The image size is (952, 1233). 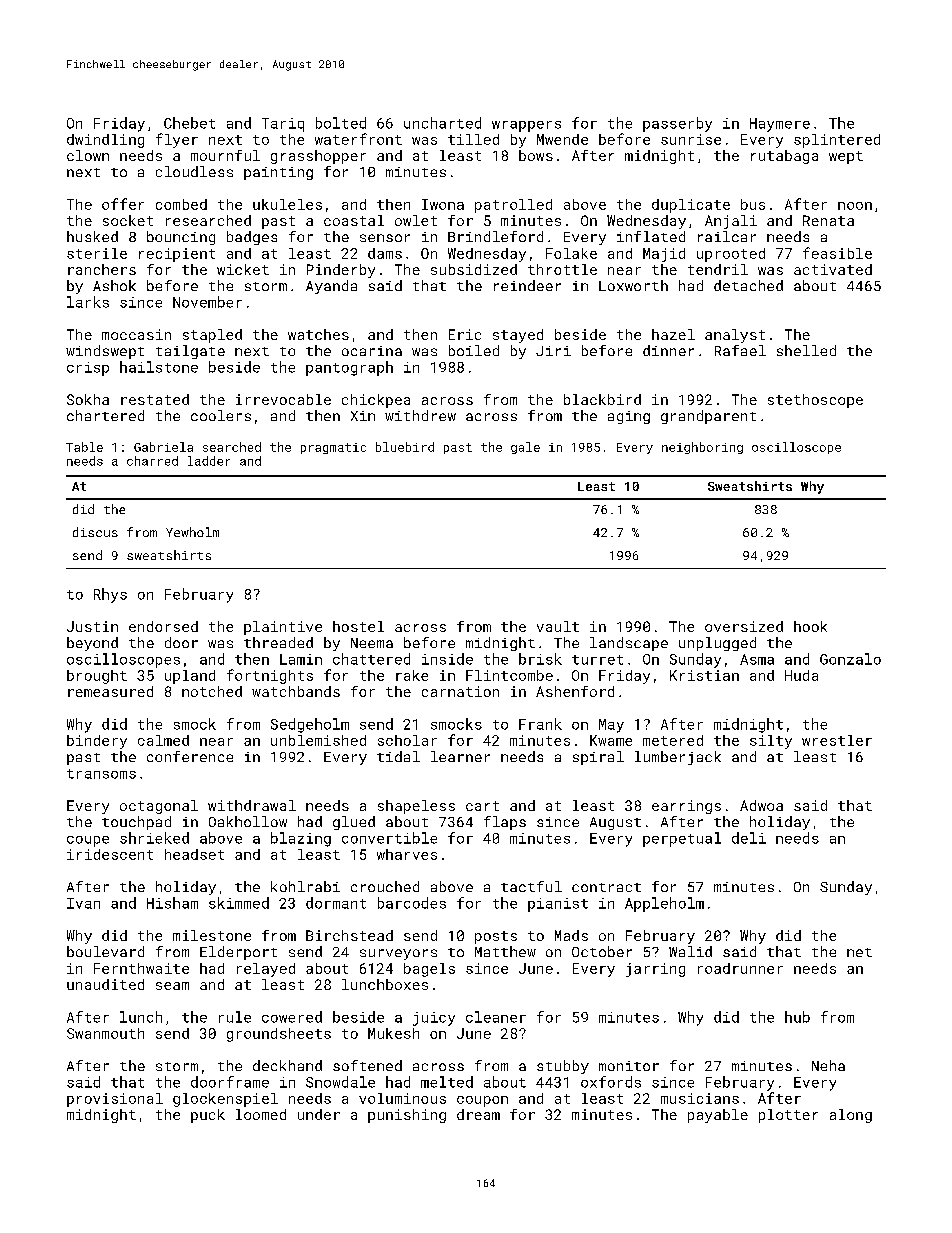 What do you see at coordinates (225, 1100) in the screenshot?
I see `glockenspiel` at bounding box center [225, 1100].
